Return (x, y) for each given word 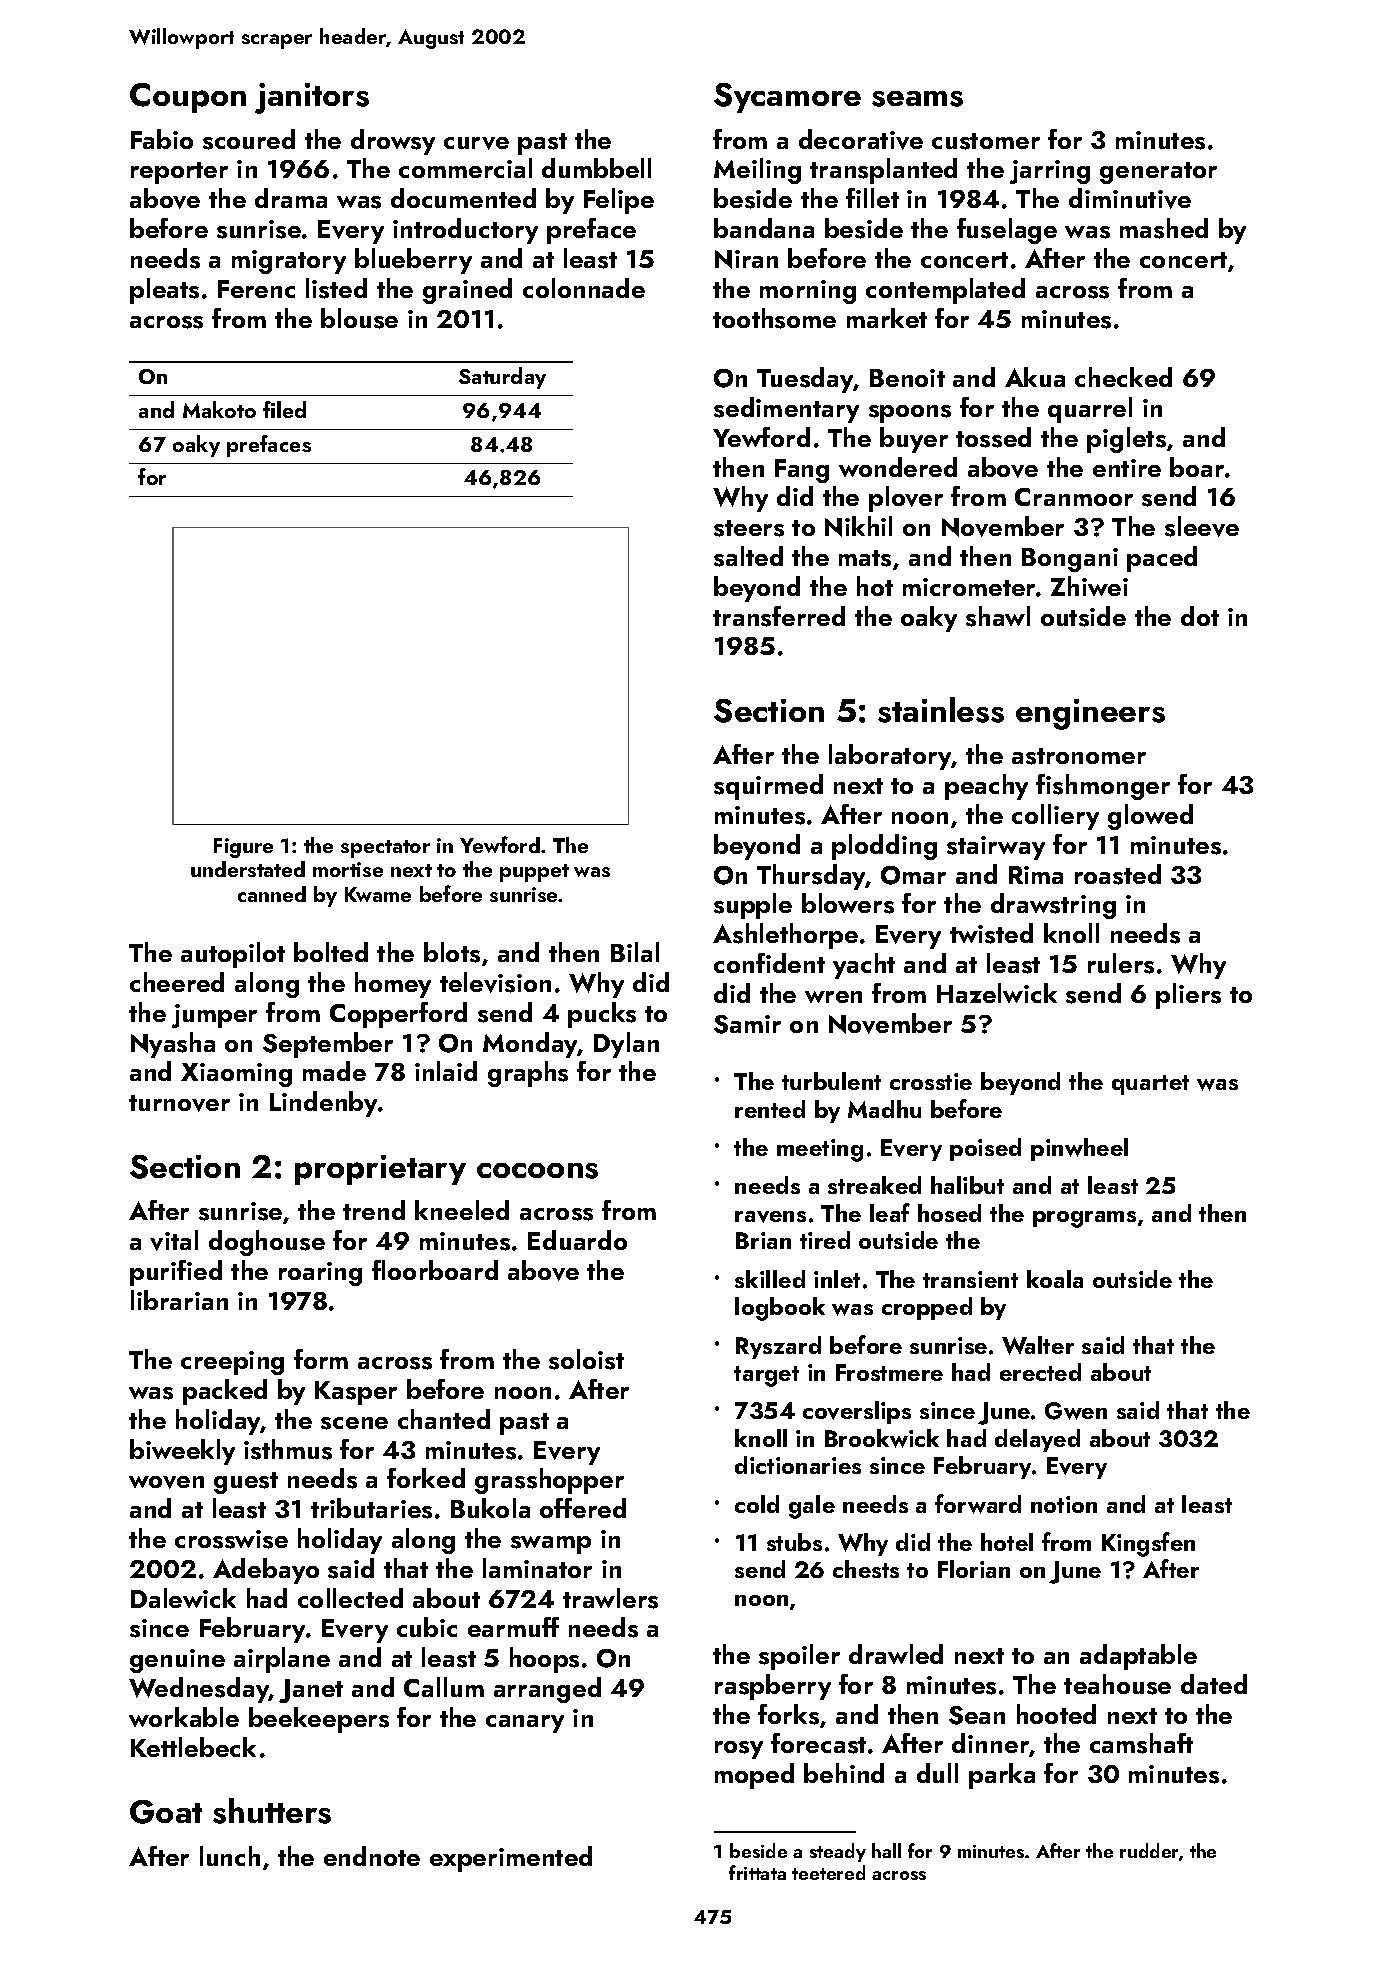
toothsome (774, 318)
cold (757, 1504)
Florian (974, 1569)
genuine (177, 1661)
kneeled (462, 1210)
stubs (794, 1542)
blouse (359, 318)
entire (1127, 468)
